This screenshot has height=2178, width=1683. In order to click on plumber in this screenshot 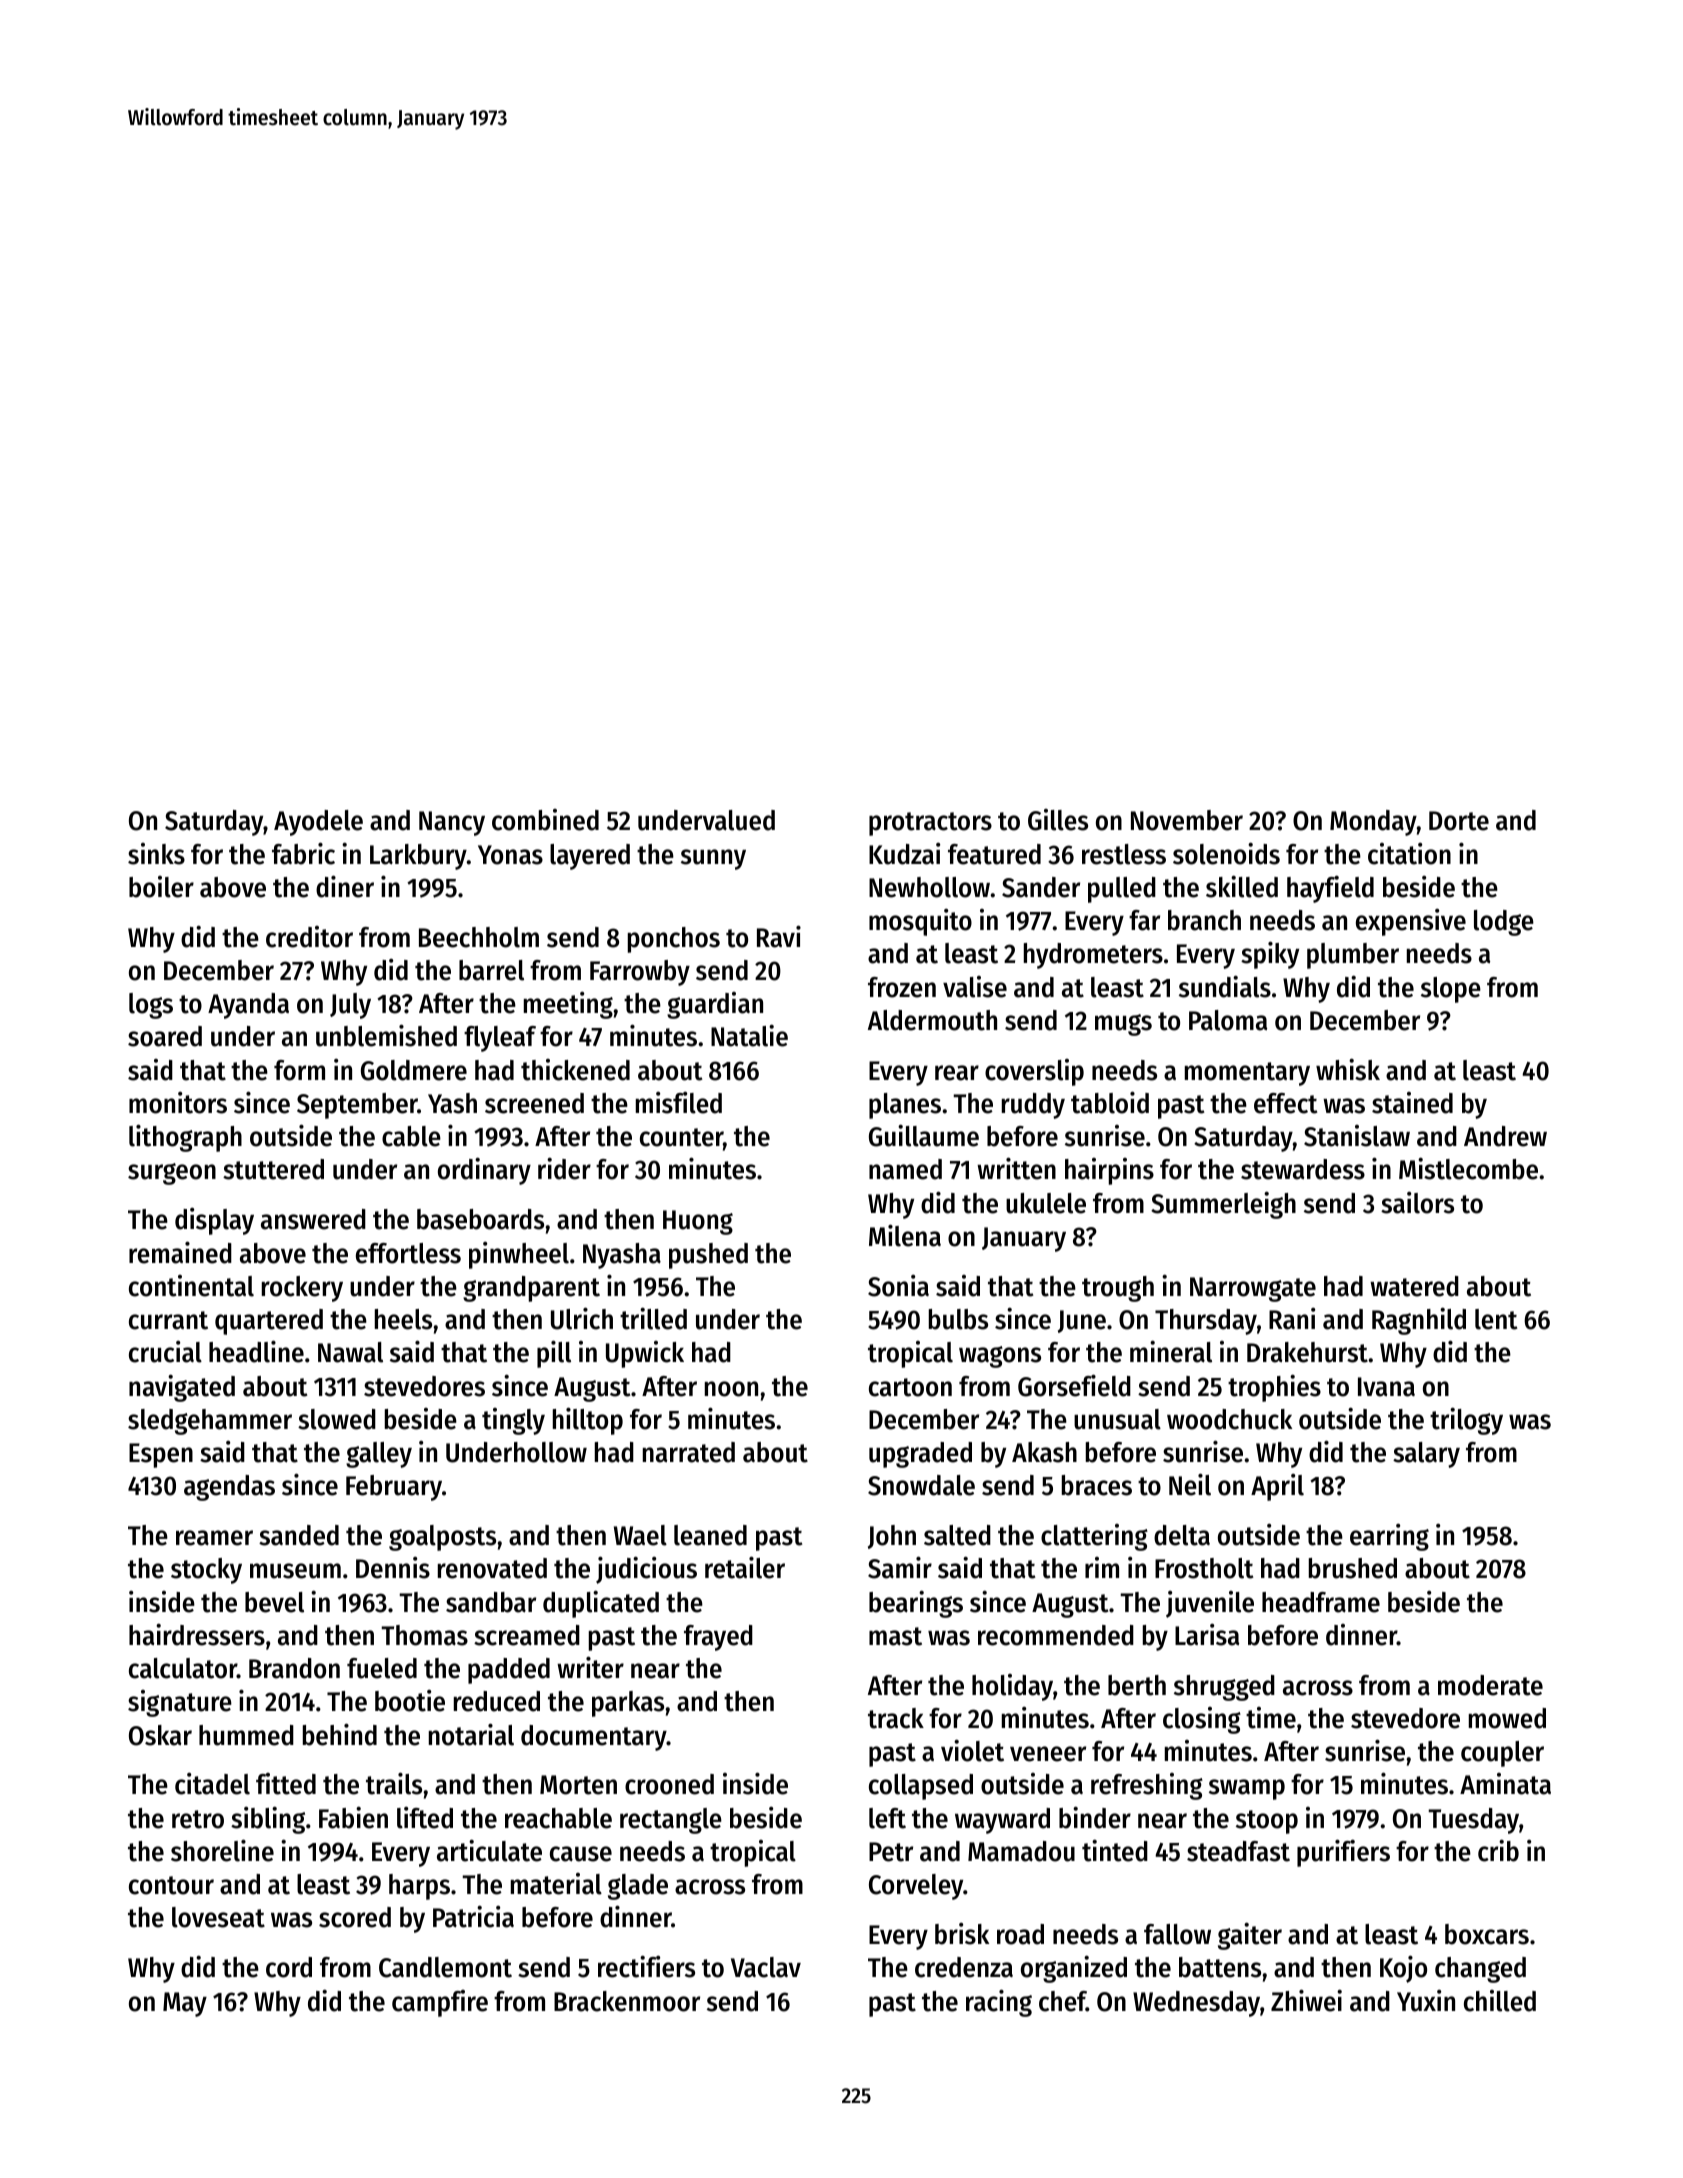, I will do `click(1353, 956)`.
